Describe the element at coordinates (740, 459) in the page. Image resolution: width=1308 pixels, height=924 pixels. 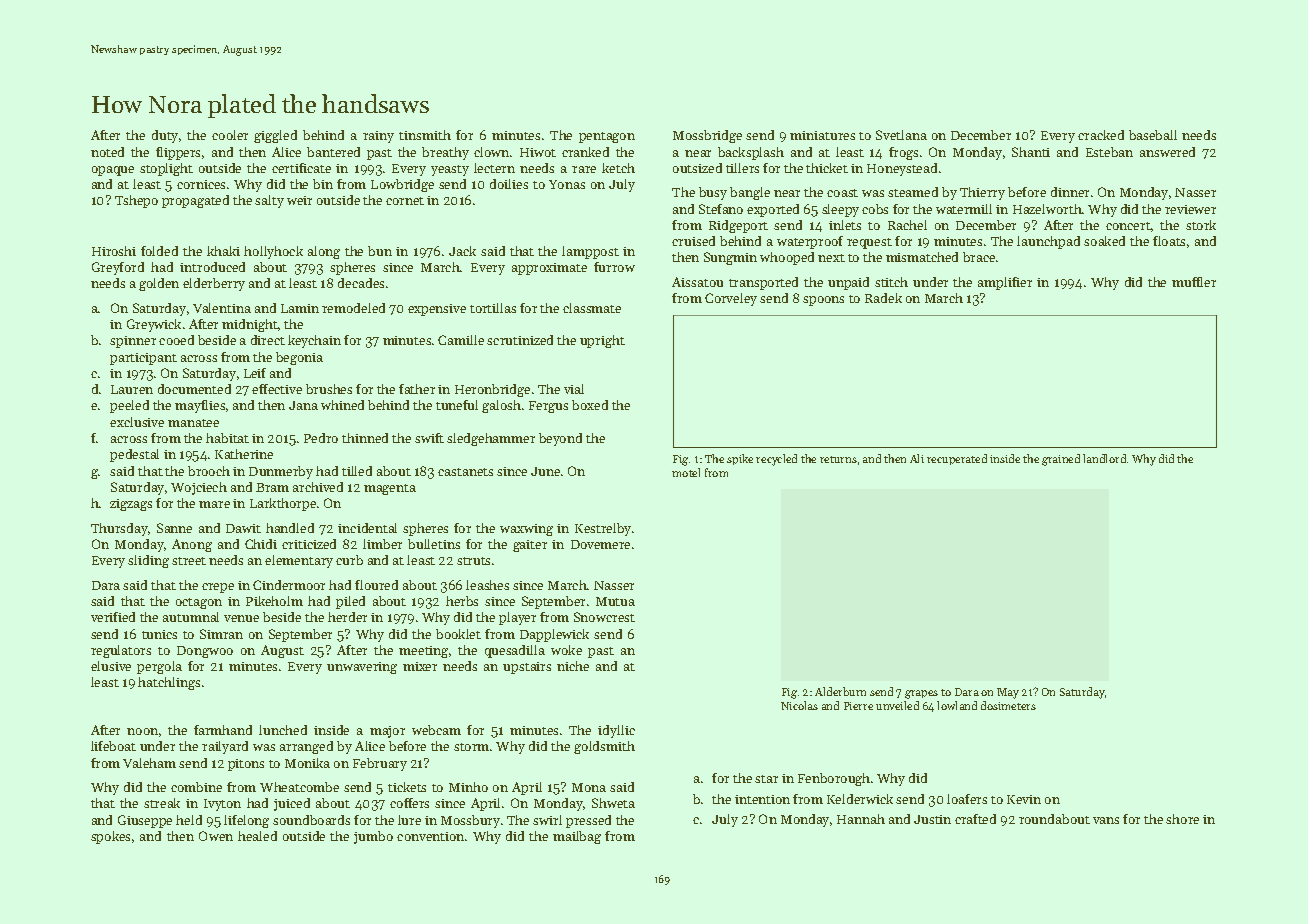
I see `spike` at that location.
